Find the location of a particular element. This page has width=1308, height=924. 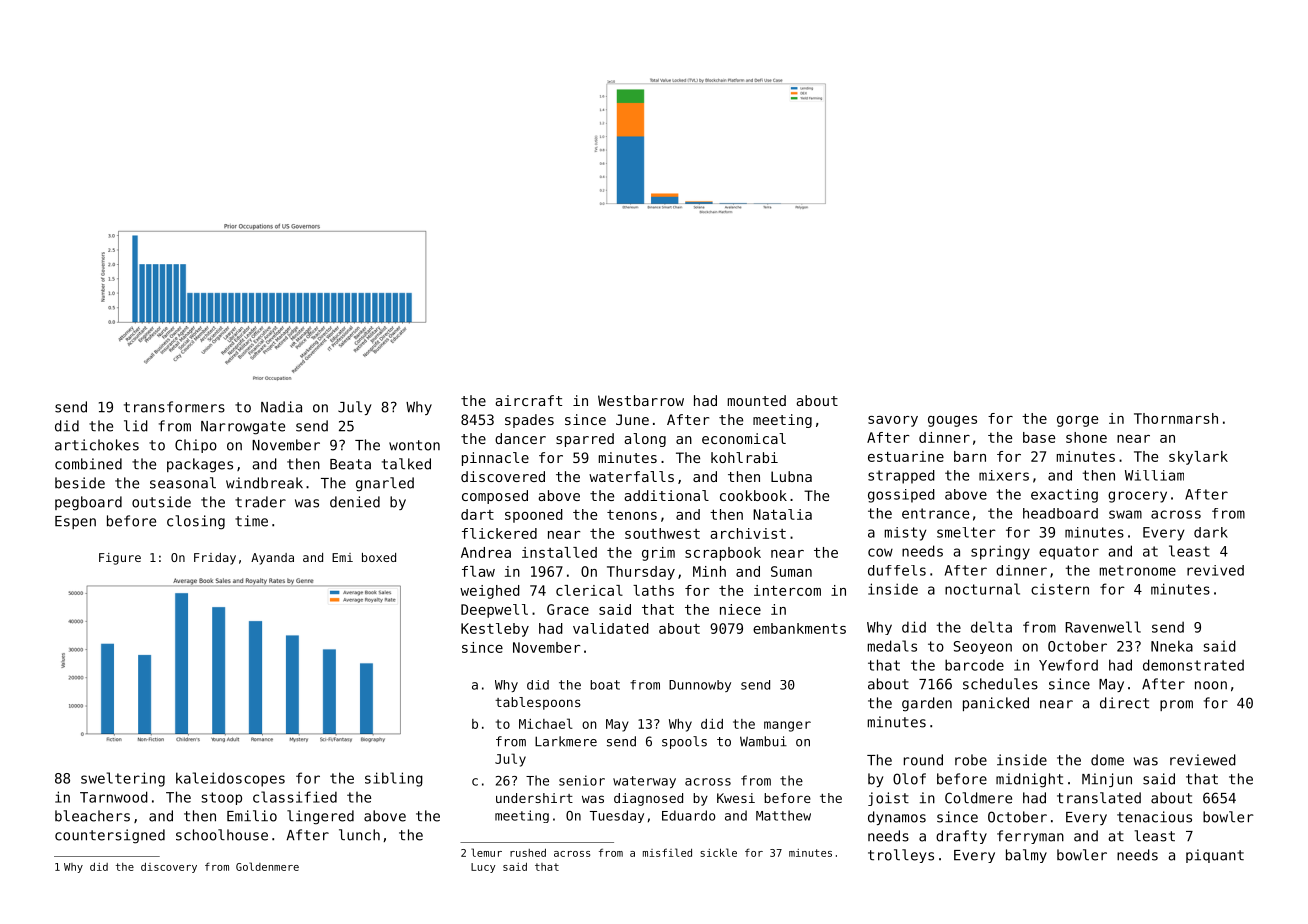

Ravenwell is located at coordinates (1103, 627).
